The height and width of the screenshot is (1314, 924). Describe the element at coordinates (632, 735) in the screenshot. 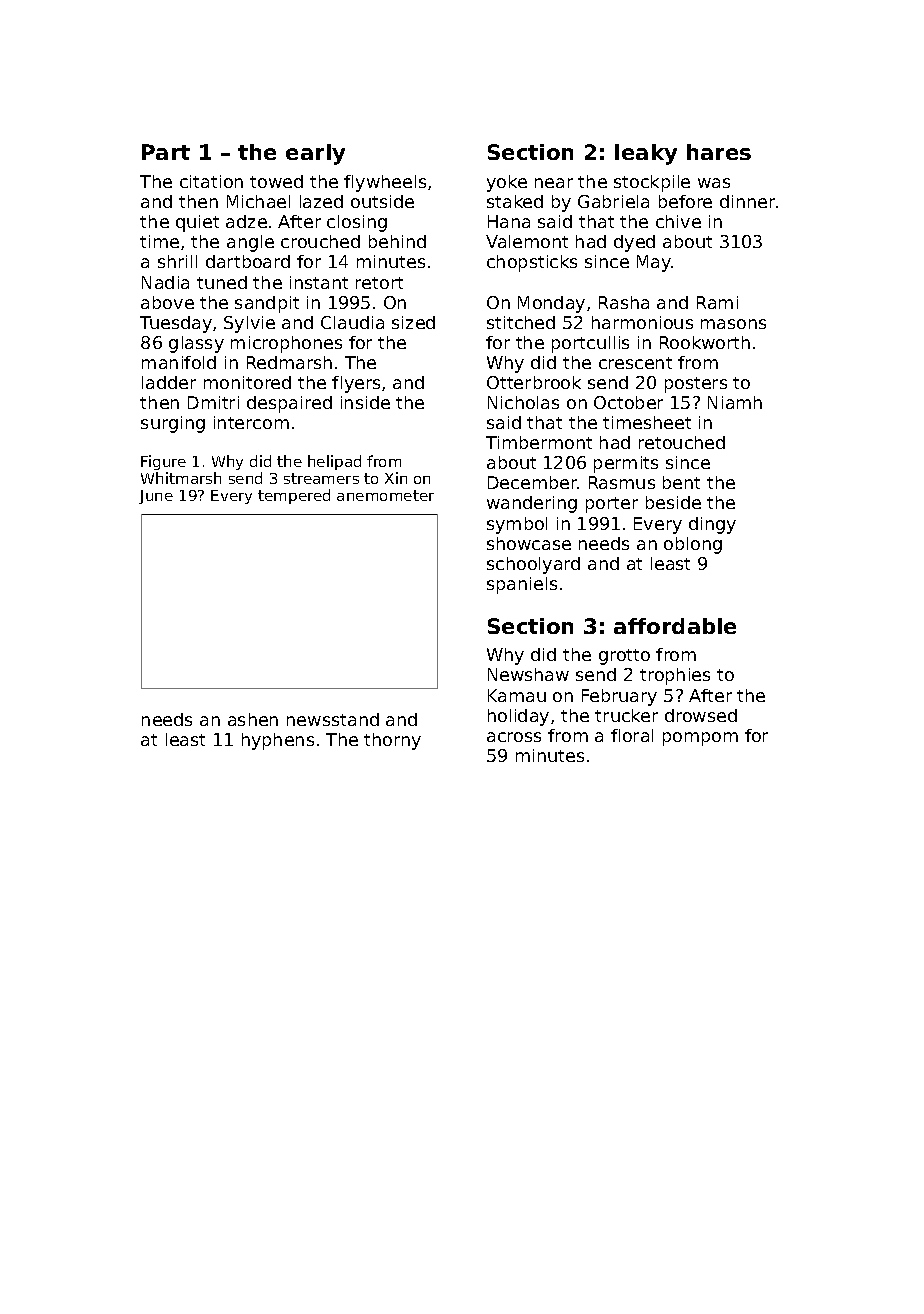

I see `floral` at that location.
